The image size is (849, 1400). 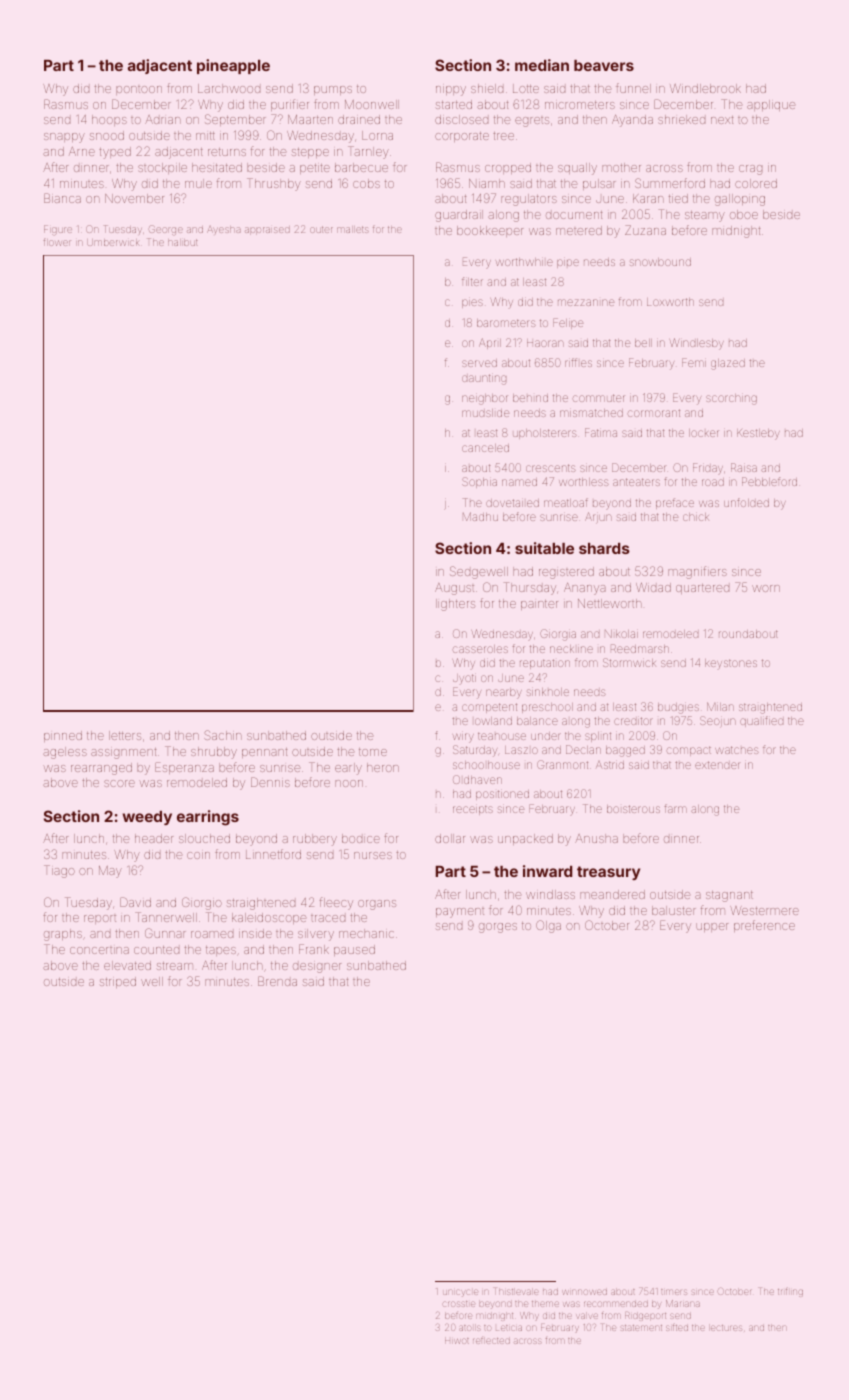 What do you see at coordinates (548, 926) in the screenshot?
I see `Olga` at bounding box center [548, 926].
